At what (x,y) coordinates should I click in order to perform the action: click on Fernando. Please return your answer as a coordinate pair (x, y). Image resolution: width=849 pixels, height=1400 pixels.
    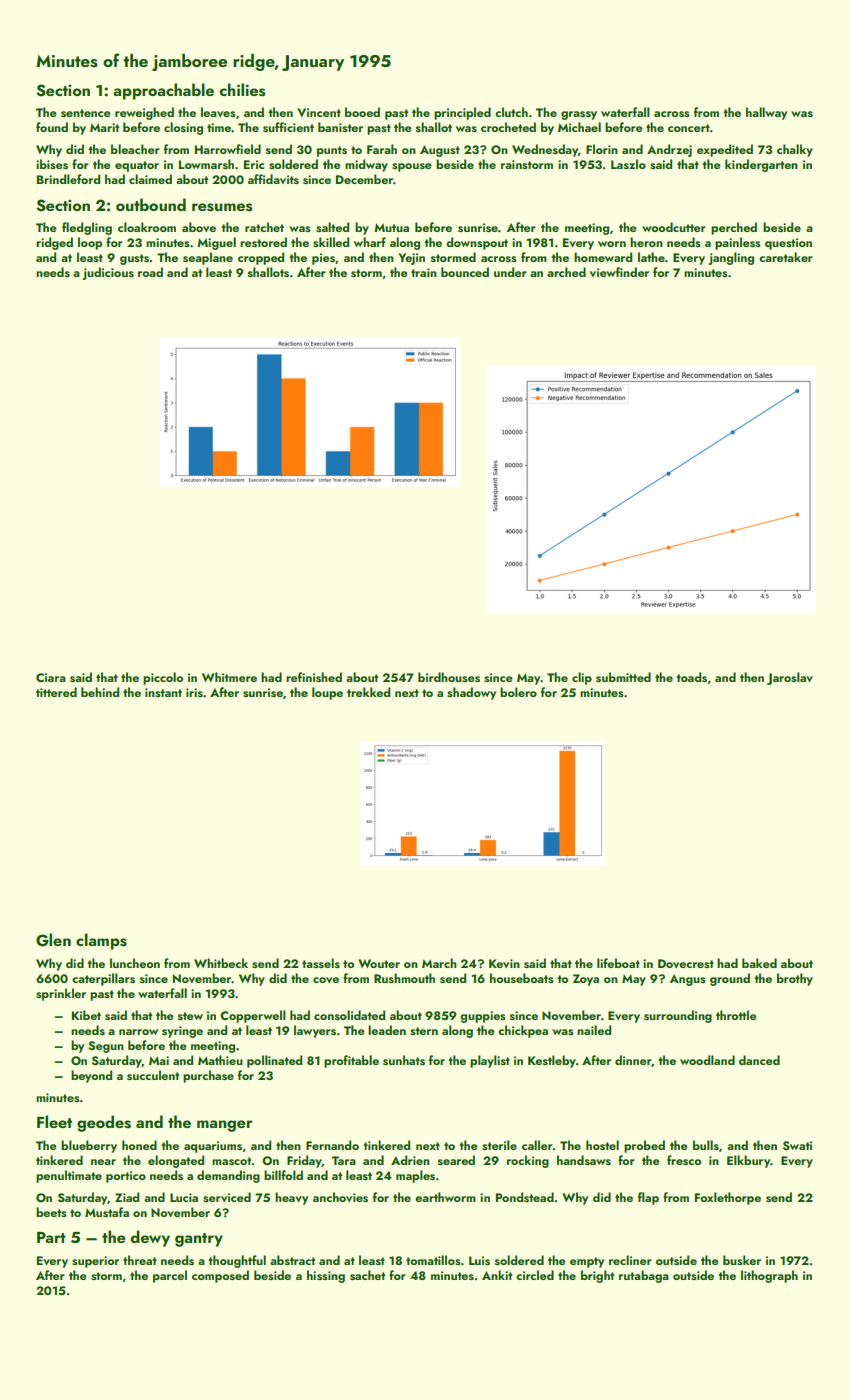
    Looking at the image, I should click on (332, 1145).
